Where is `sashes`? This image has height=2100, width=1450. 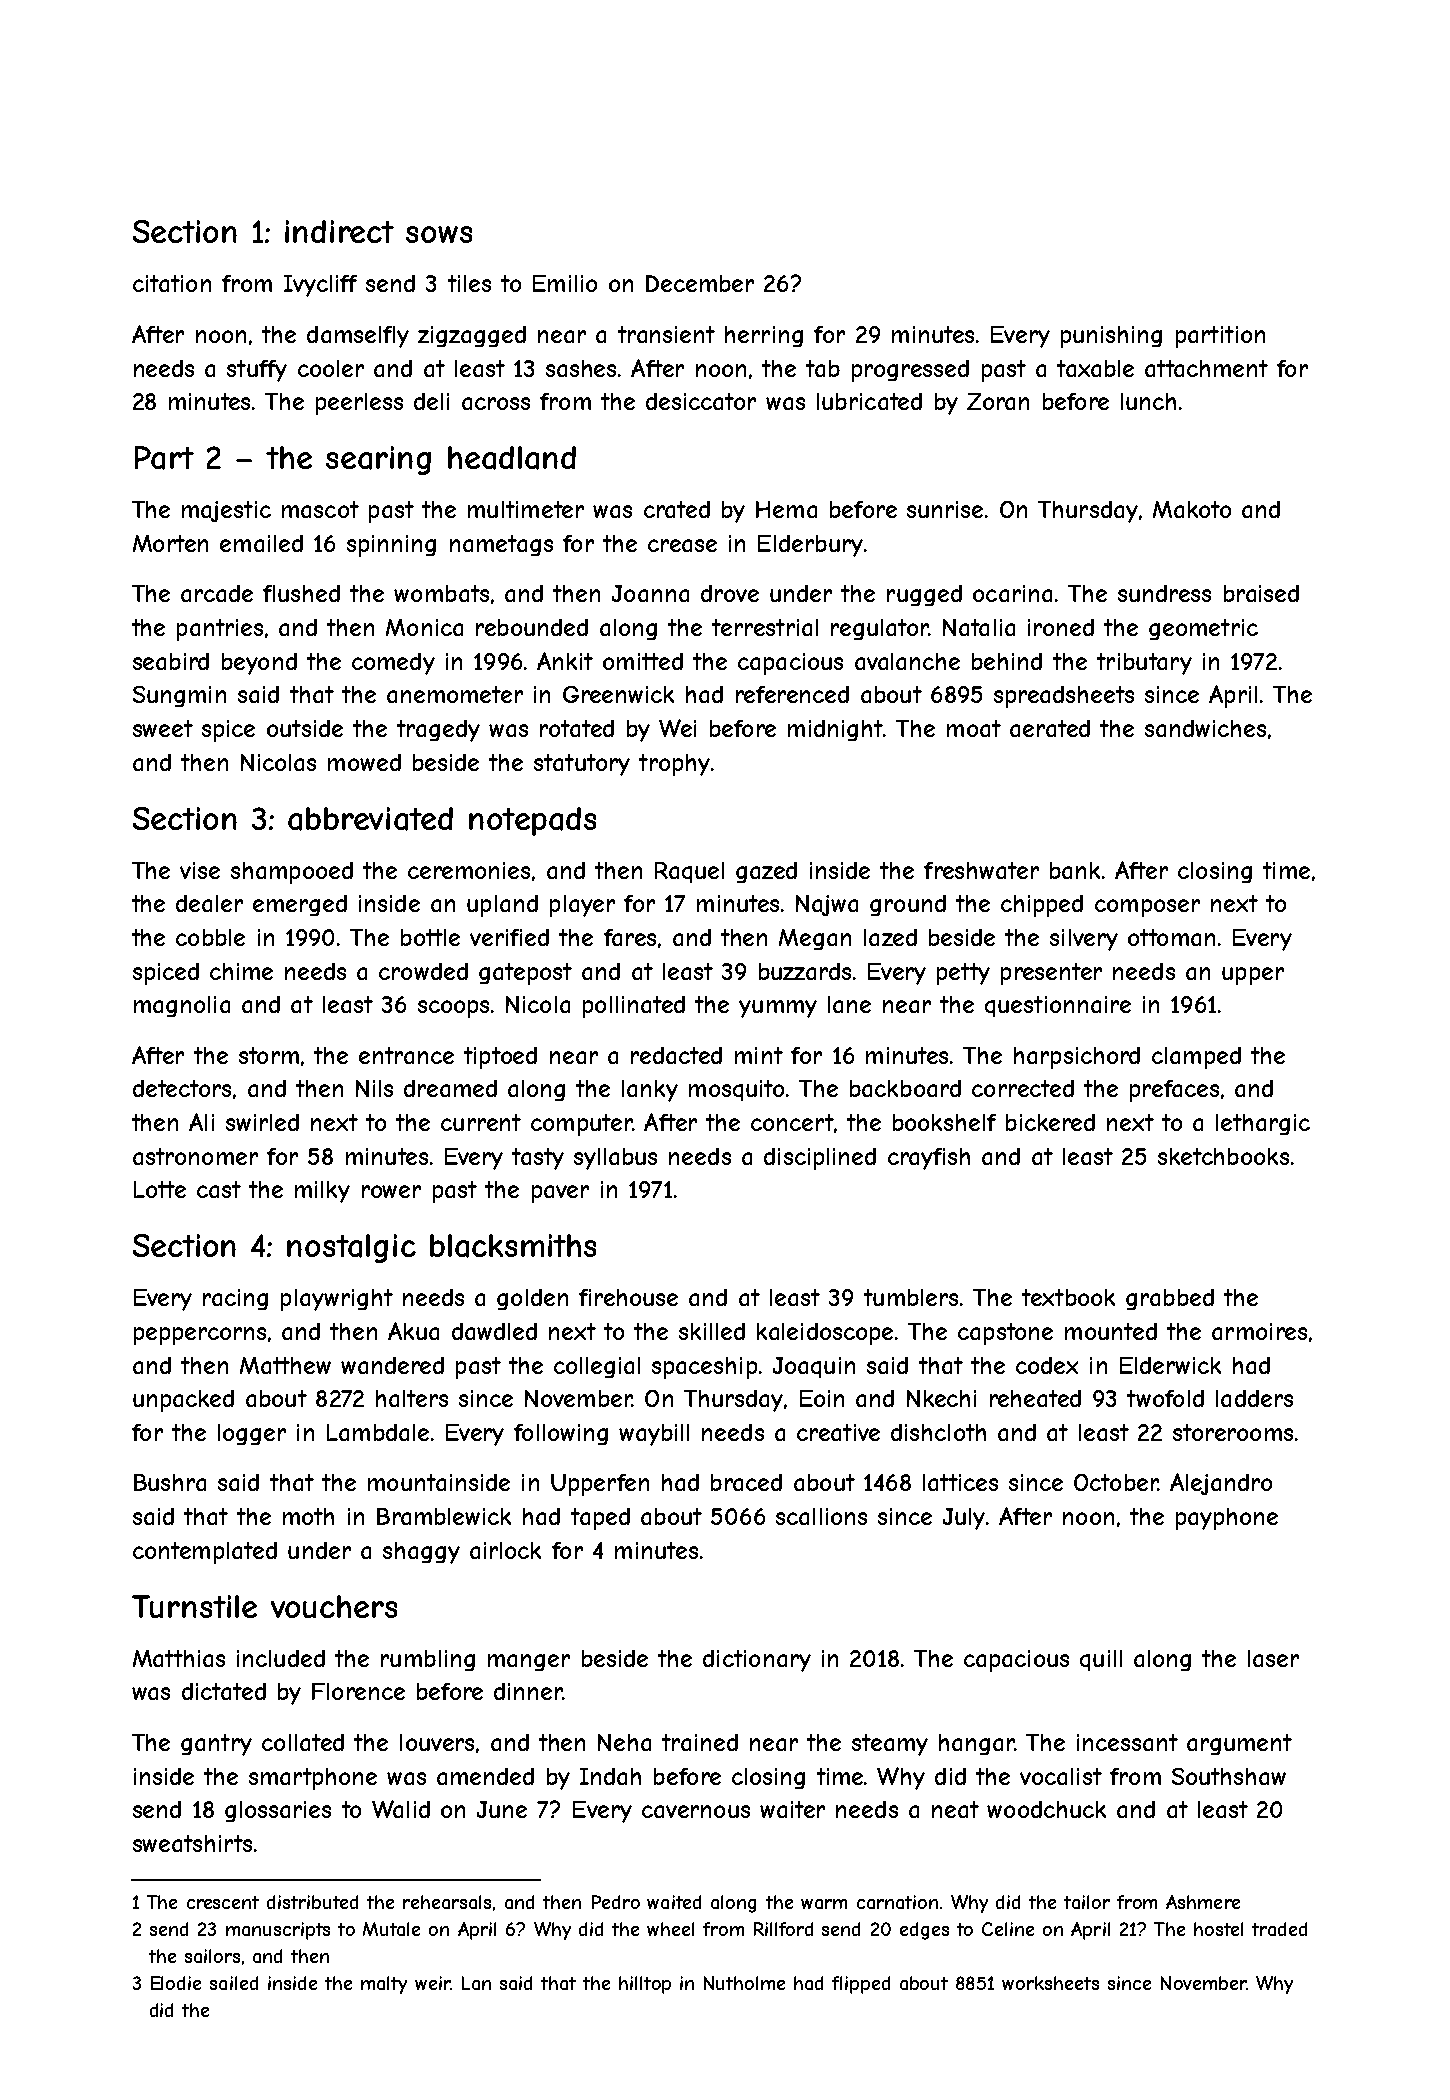
sashes is located at coordinates (581, 368).
